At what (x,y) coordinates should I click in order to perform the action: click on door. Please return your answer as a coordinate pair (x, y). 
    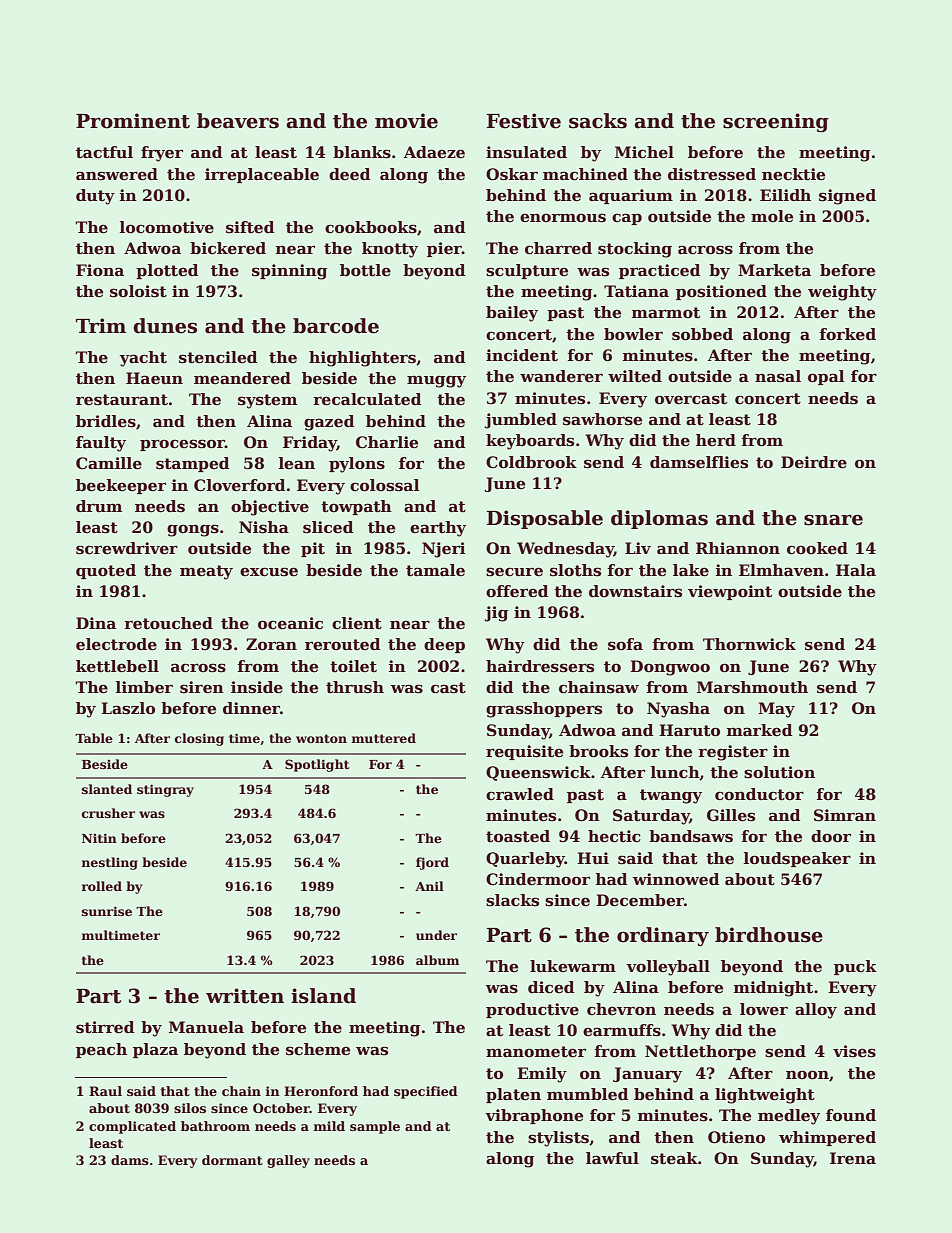
    Looking at the image, I should click on (831, 836).
